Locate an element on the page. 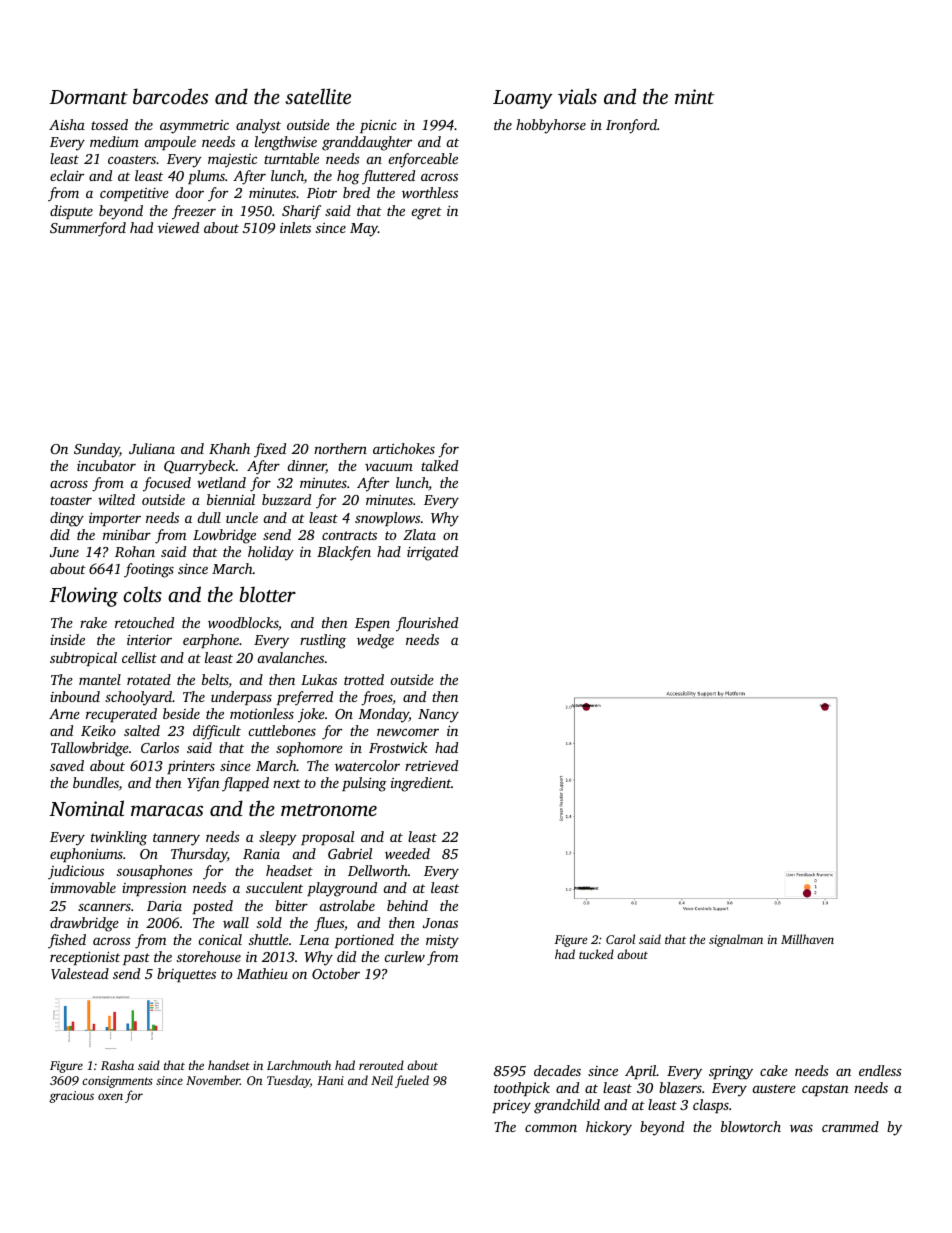  mint is located at coordinates (694, 96).
